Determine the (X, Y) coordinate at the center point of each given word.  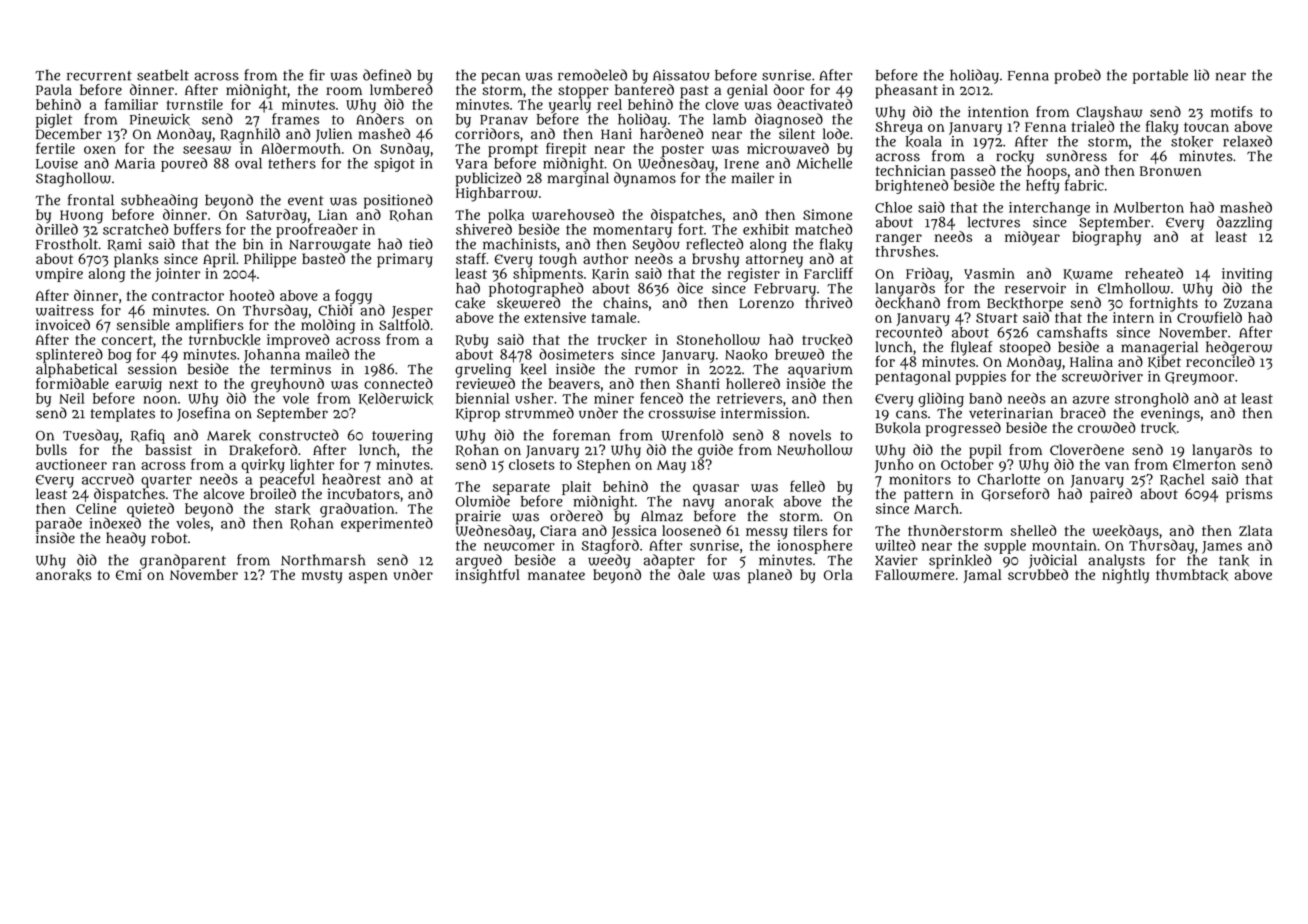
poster (683, 150)
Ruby (472, 341)
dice (690, 288)
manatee (556, 575)
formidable (72, 383)
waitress (65, 310)
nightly (1125, 576)
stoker (1192, 142)
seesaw (207, 150)
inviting (1247, 275)
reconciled (1220, 361)
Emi (129, 574)
